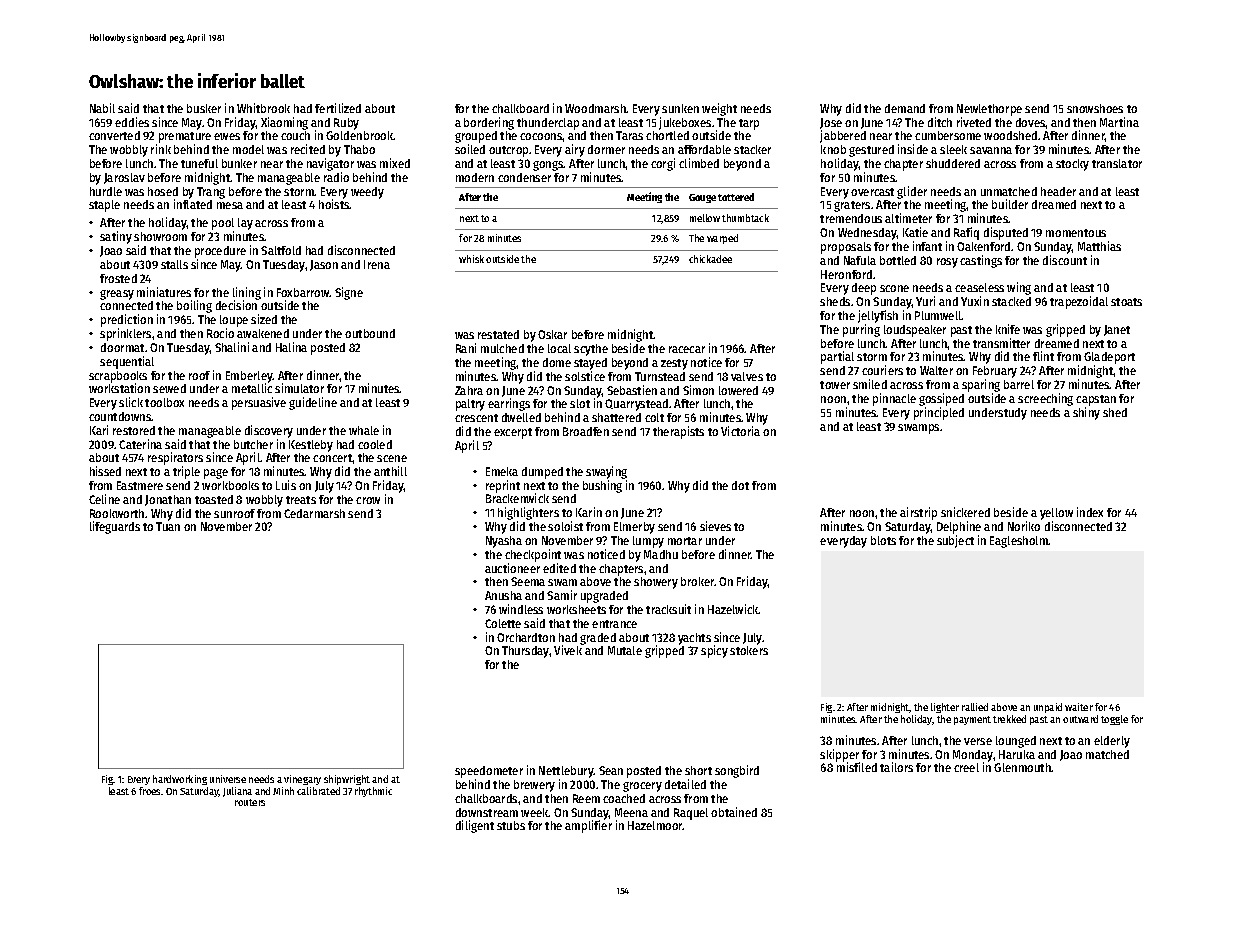 The height and width of the page is (952, 1233). Describe the element at coordinates (749, 124) in the page. I see `tarp` at that location.
